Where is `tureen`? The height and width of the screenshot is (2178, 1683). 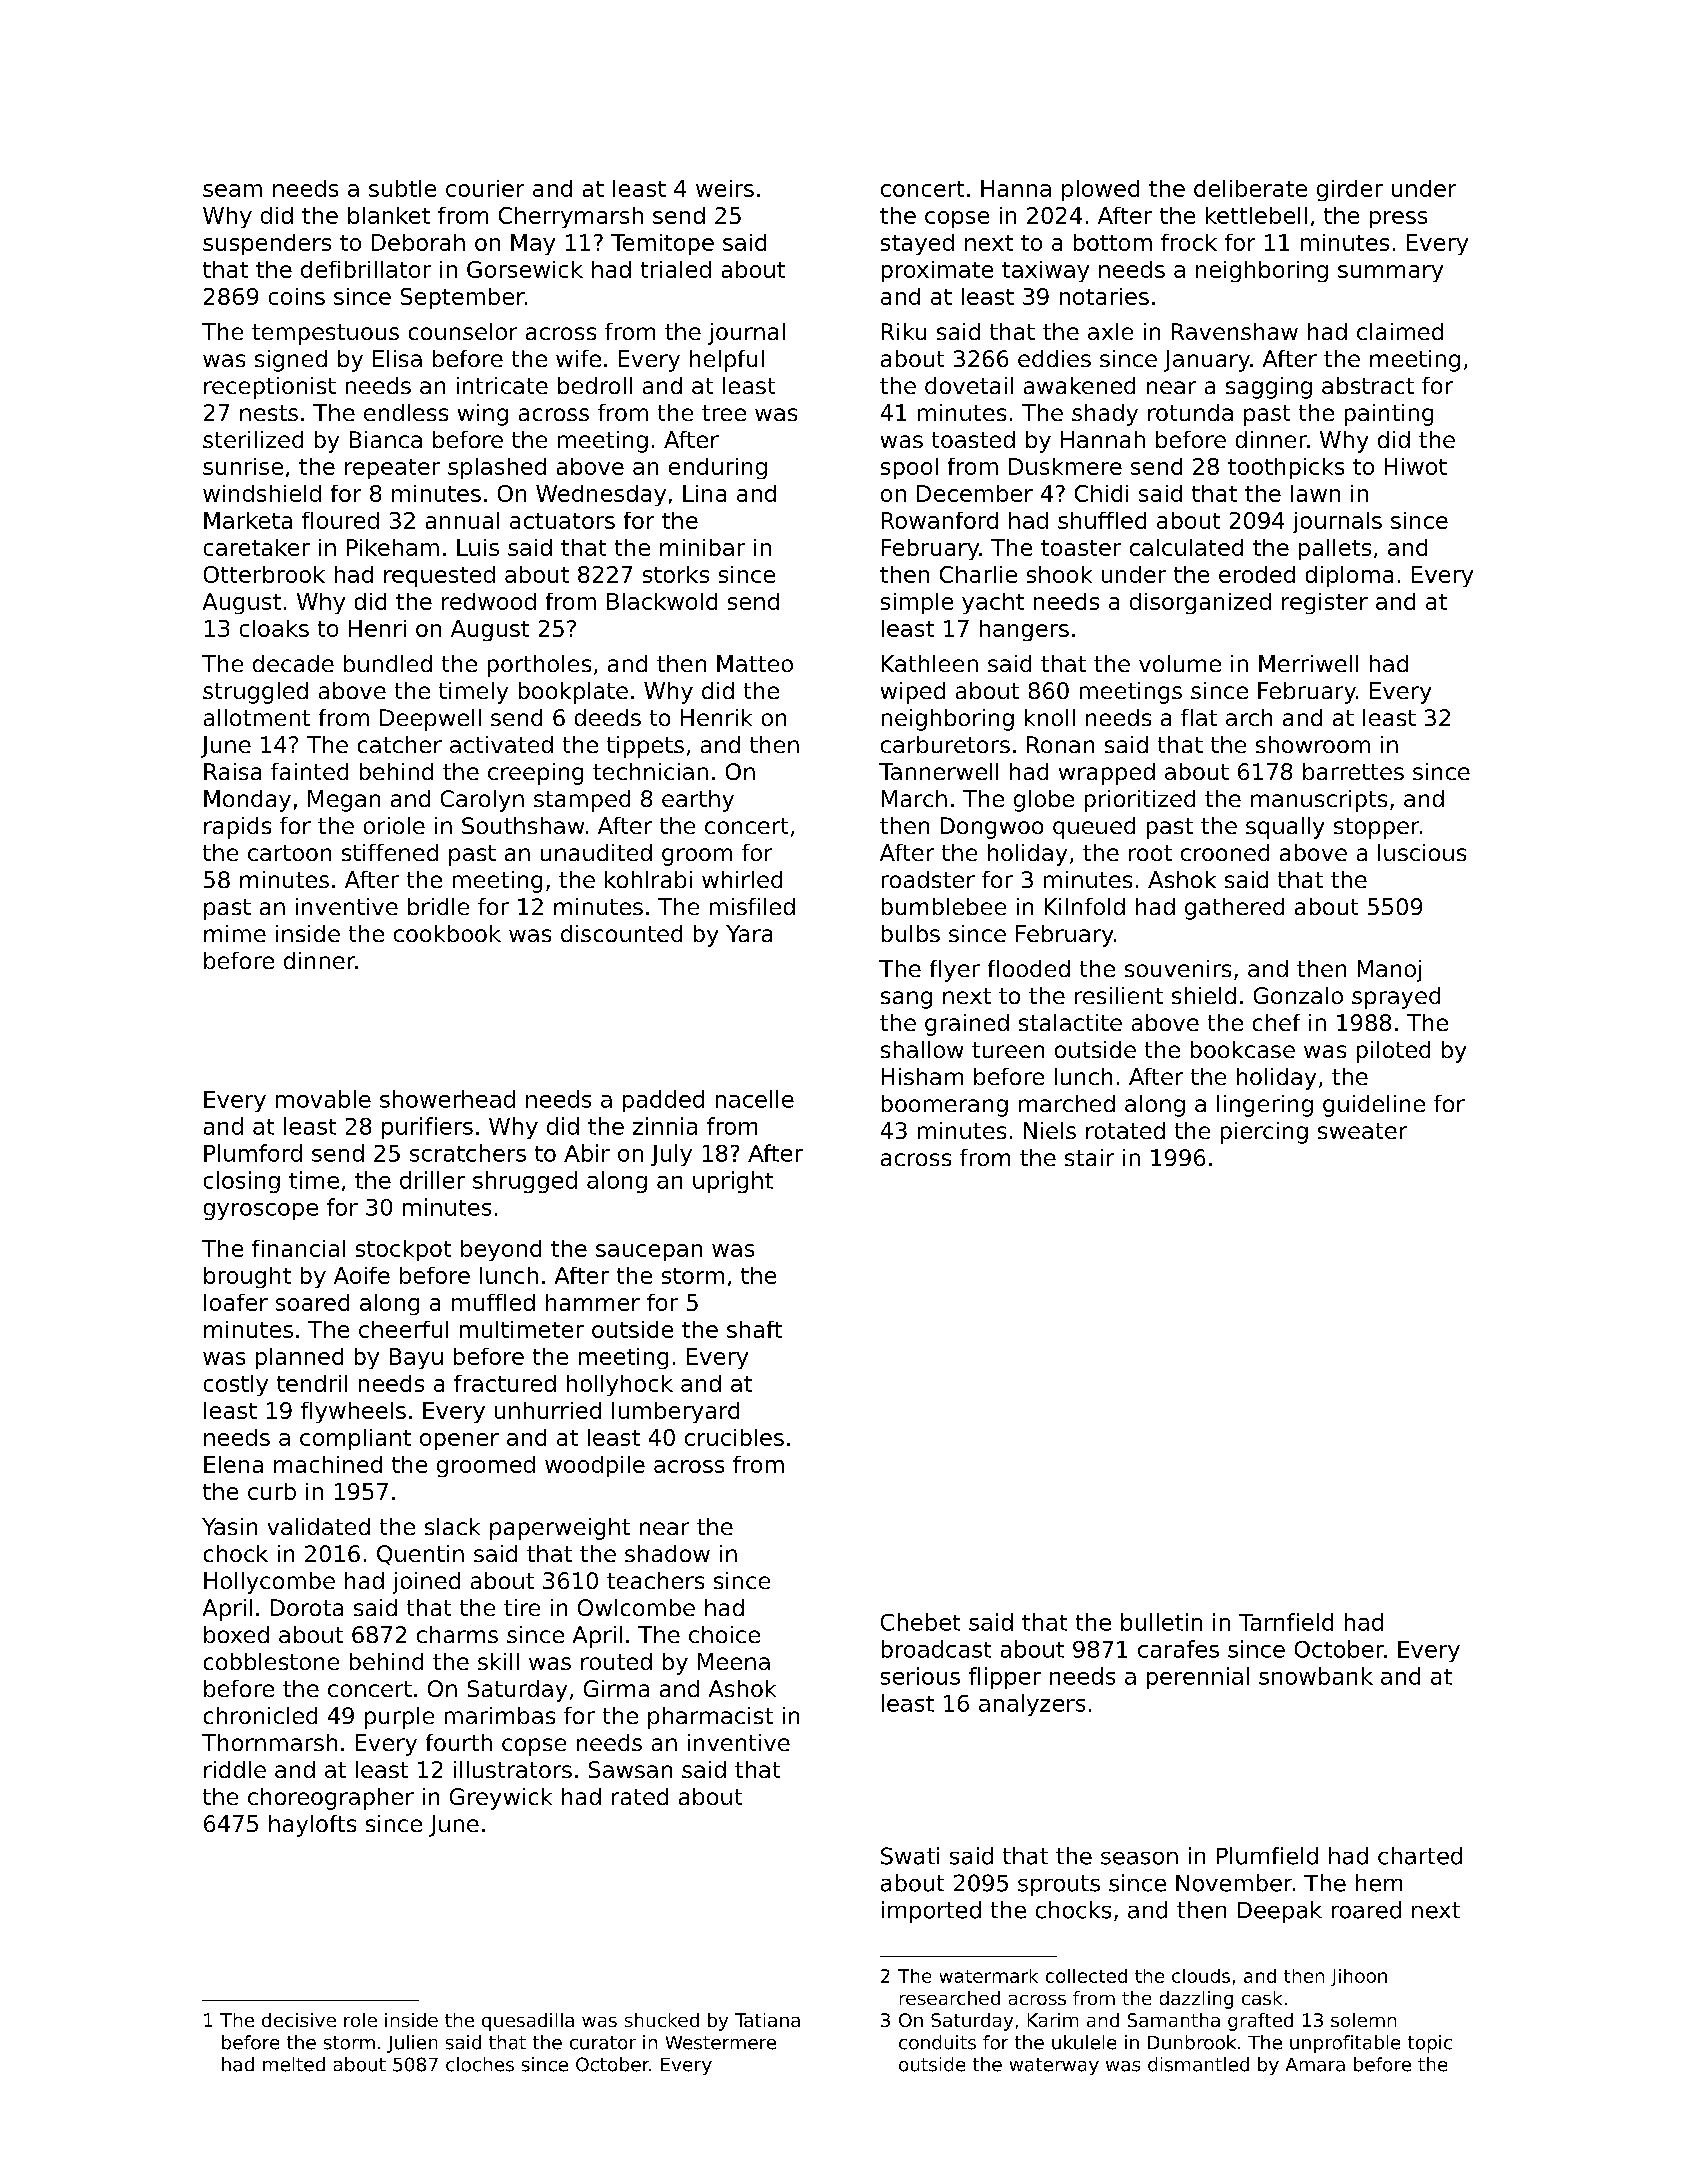 tureen is located at coordinates (1008, 1050).
